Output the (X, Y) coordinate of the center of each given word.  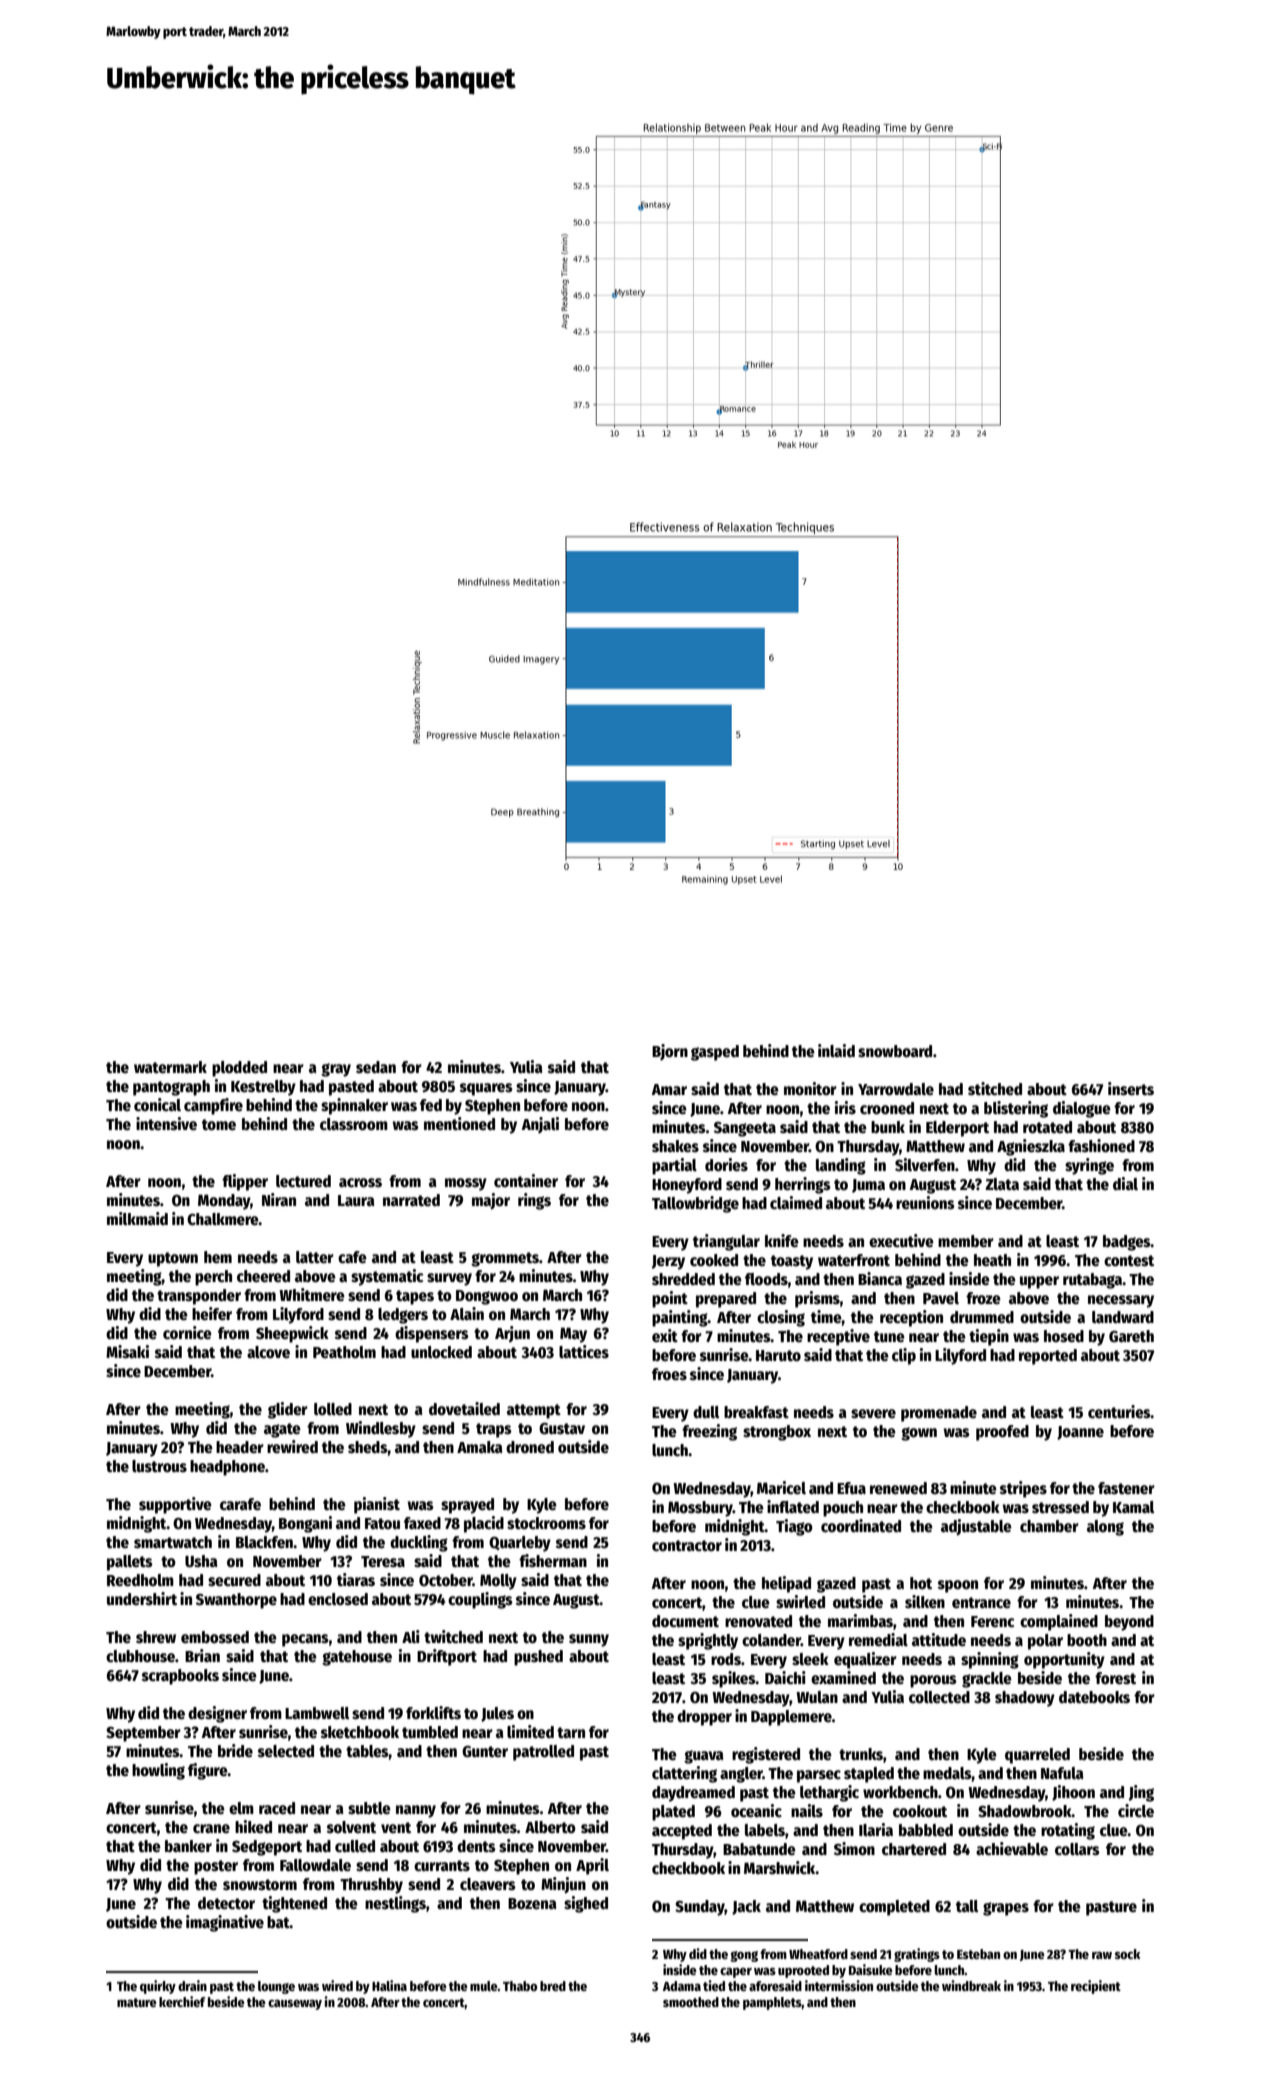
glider (288, 1410)
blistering (1016, 1109)
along (1105, 1528)
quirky (158, 1987)
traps (494, 1430)
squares (486, 1089)
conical (157, 1105)
